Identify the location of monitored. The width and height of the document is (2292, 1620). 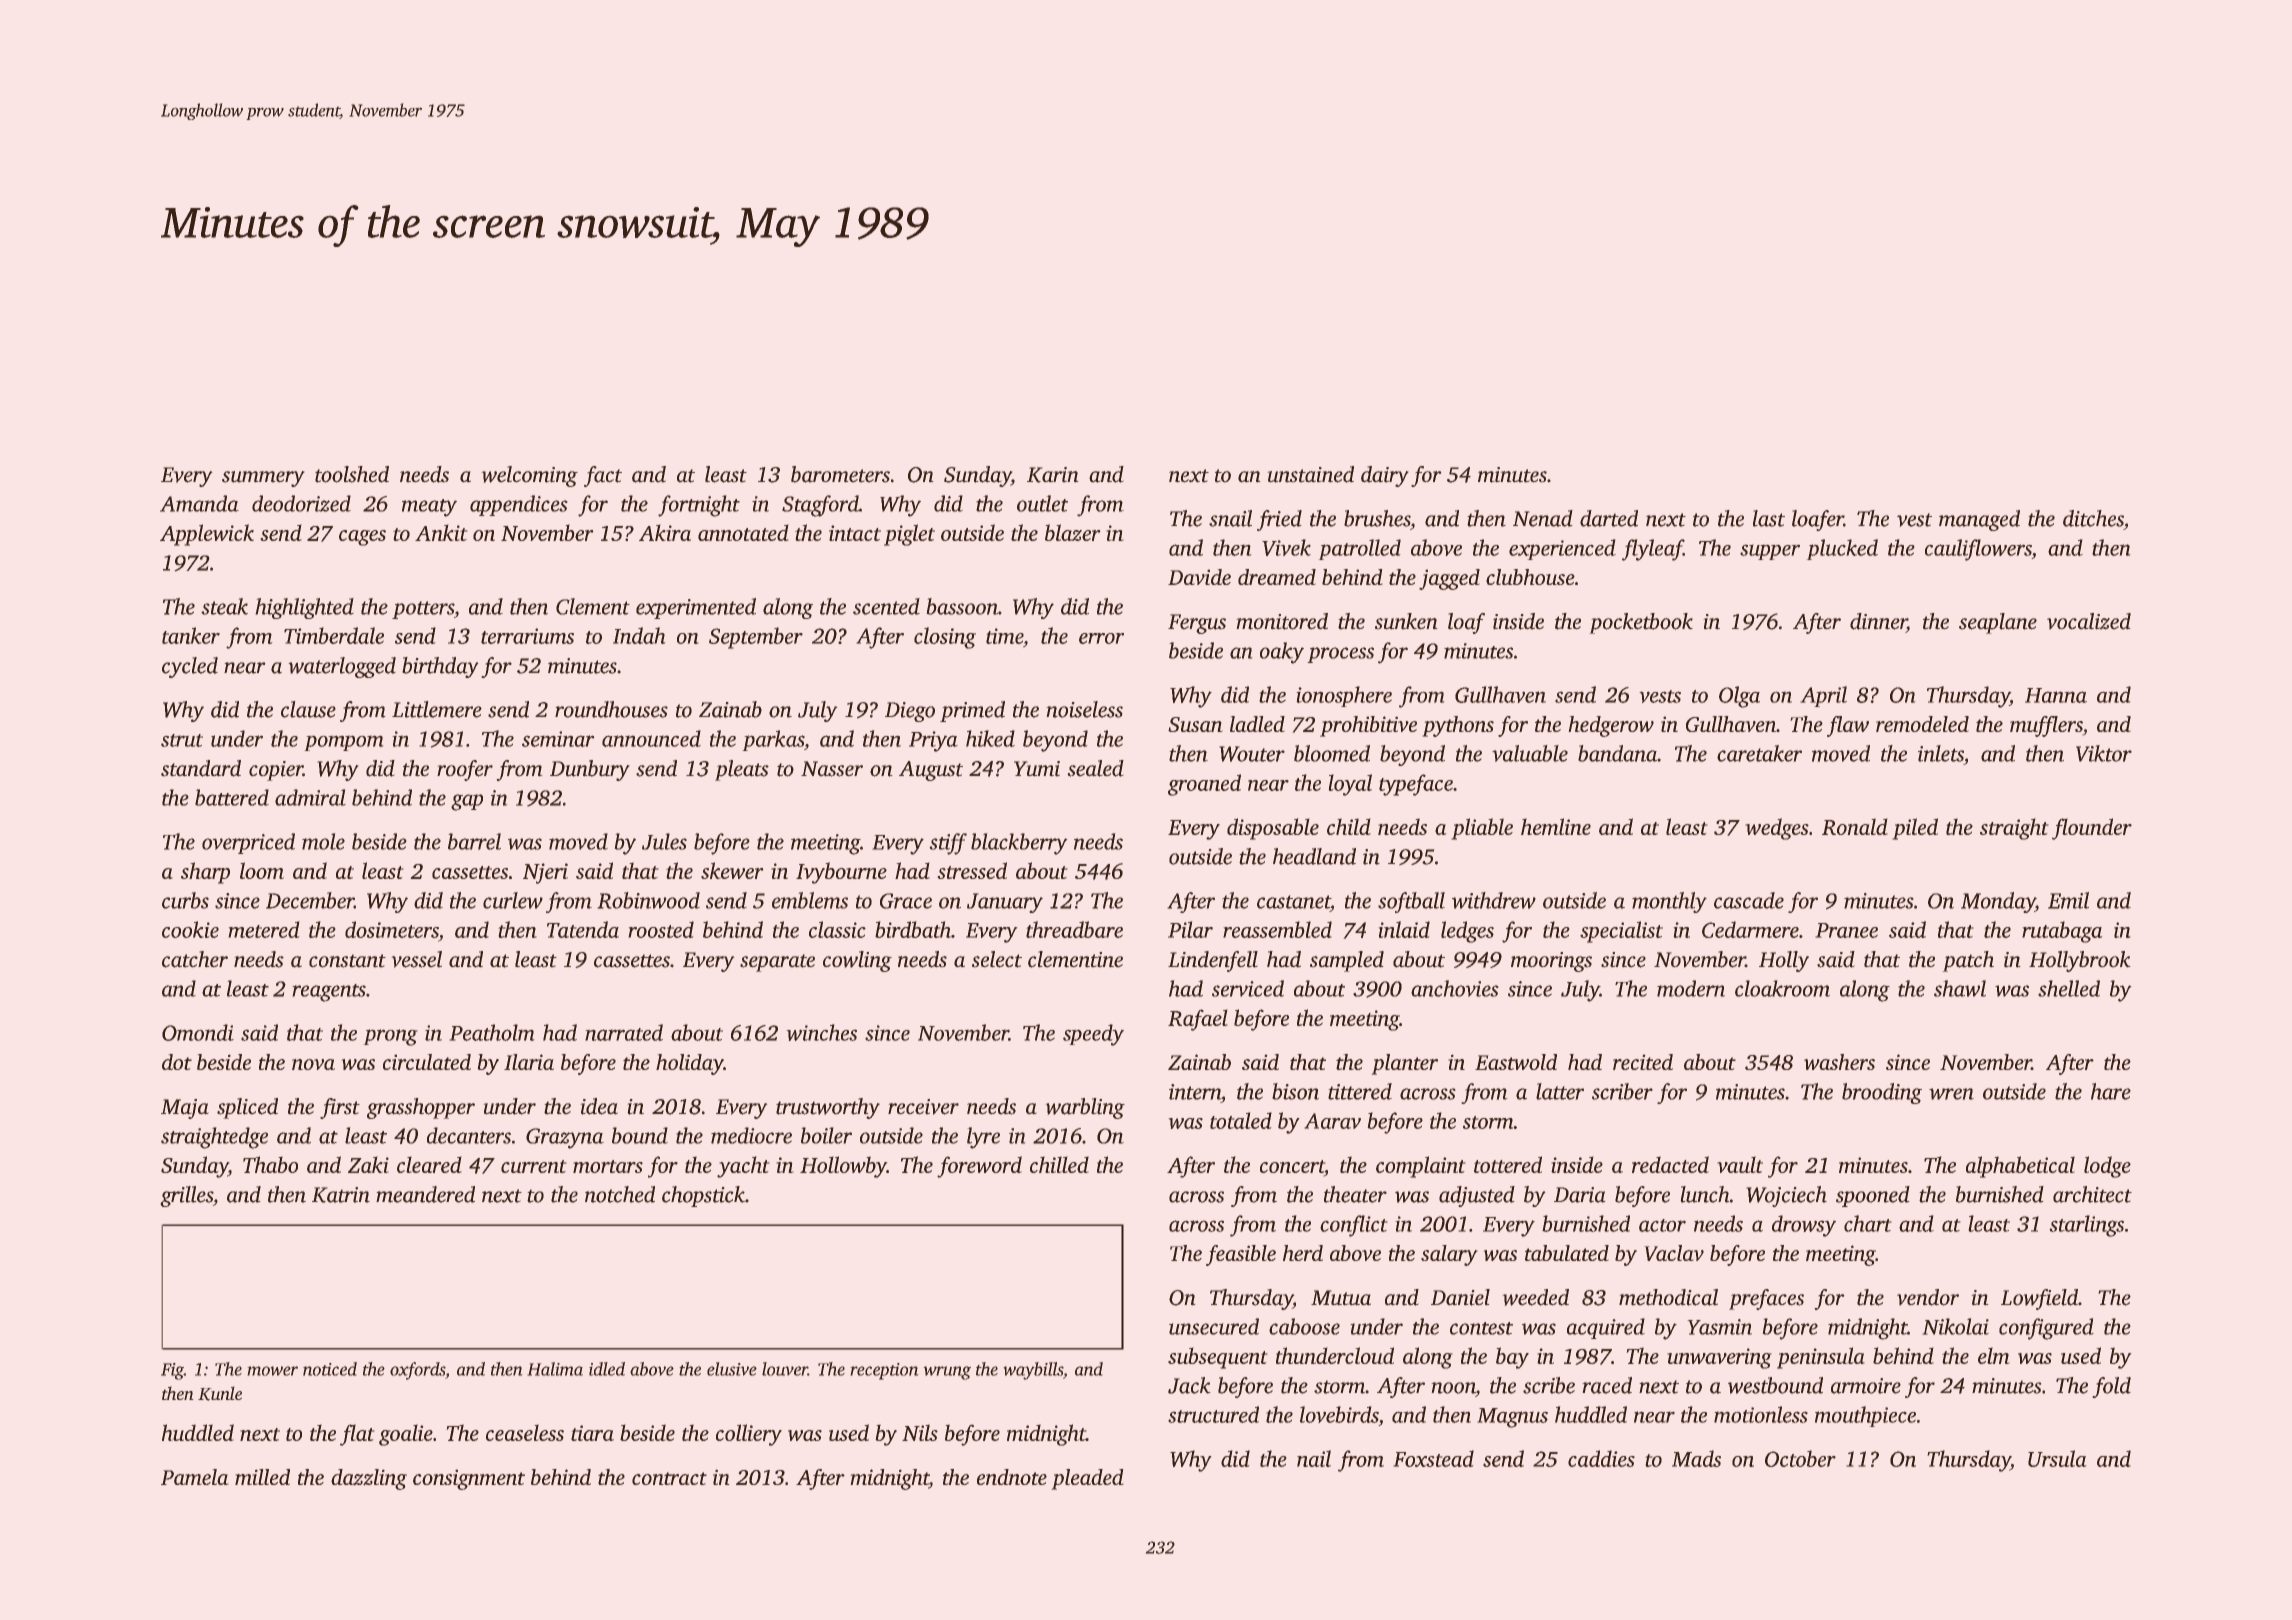
(1282, 621).
